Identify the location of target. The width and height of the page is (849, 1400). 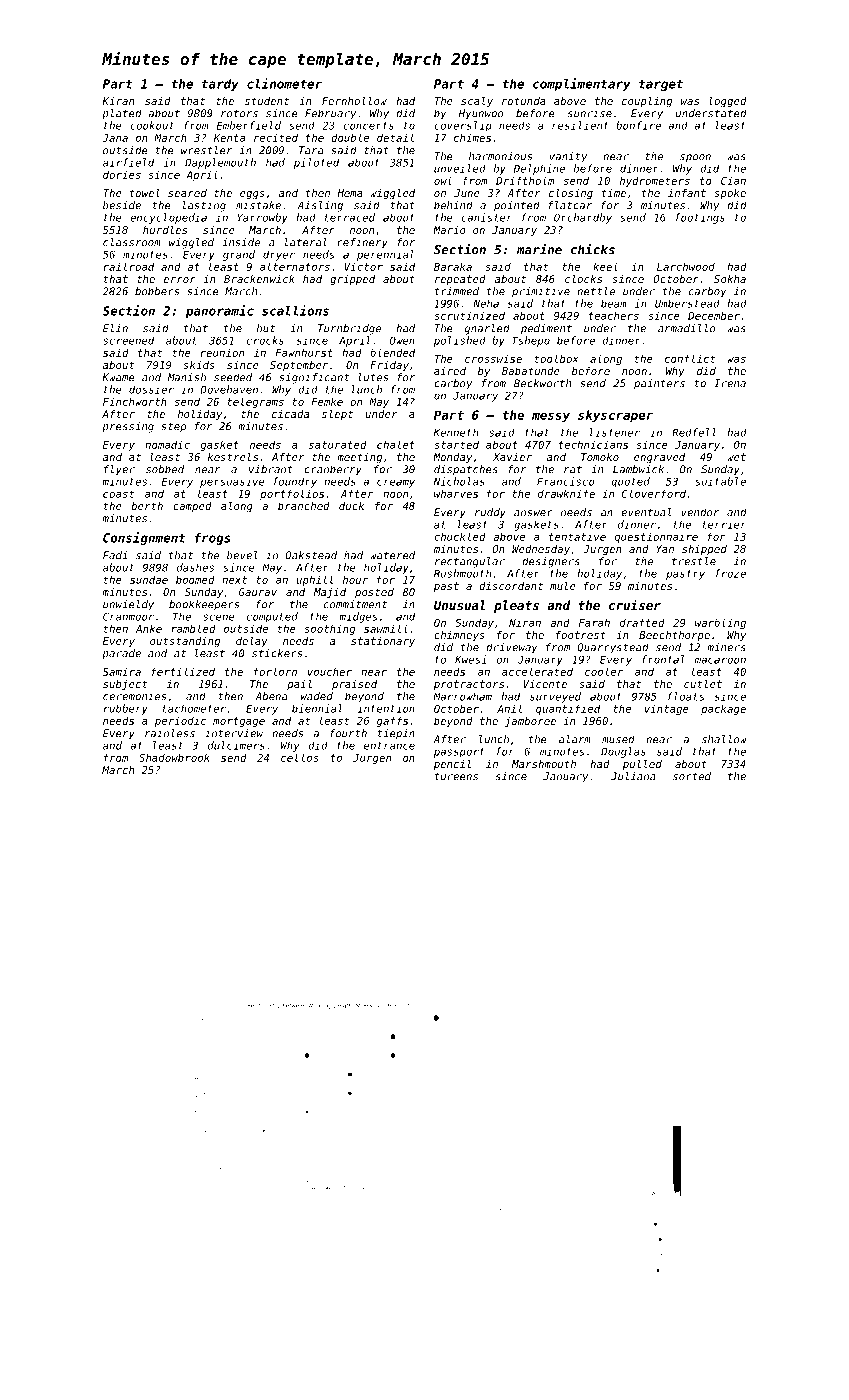
(661, 85).
